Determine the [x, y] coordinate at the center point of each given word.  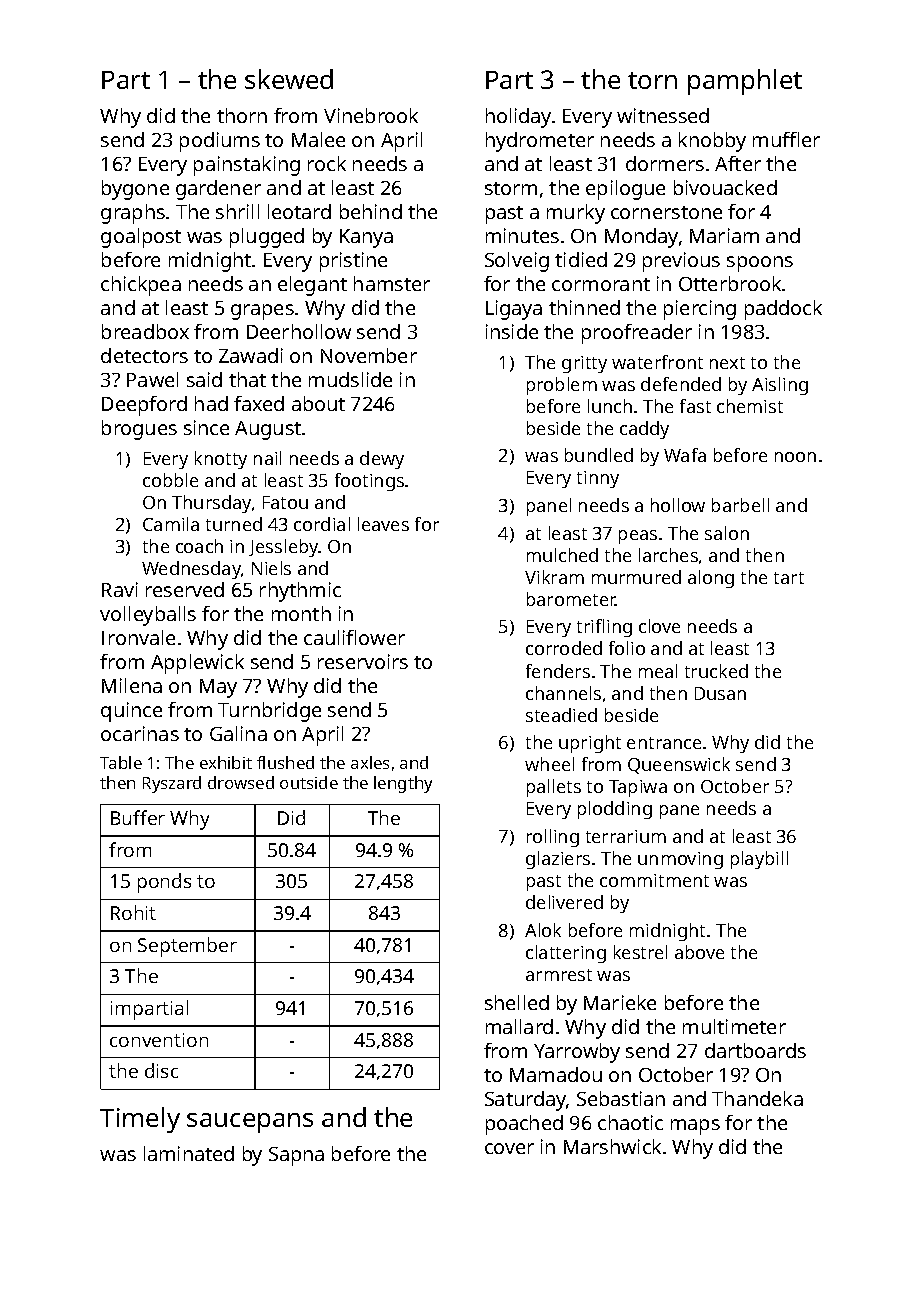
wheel [549, 764]
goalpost [141, 238]
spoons [760, 264]
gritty [584, 364]
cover [509, 1148]
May [218, 688]
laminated [189, 1153]
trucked [716, 671]
